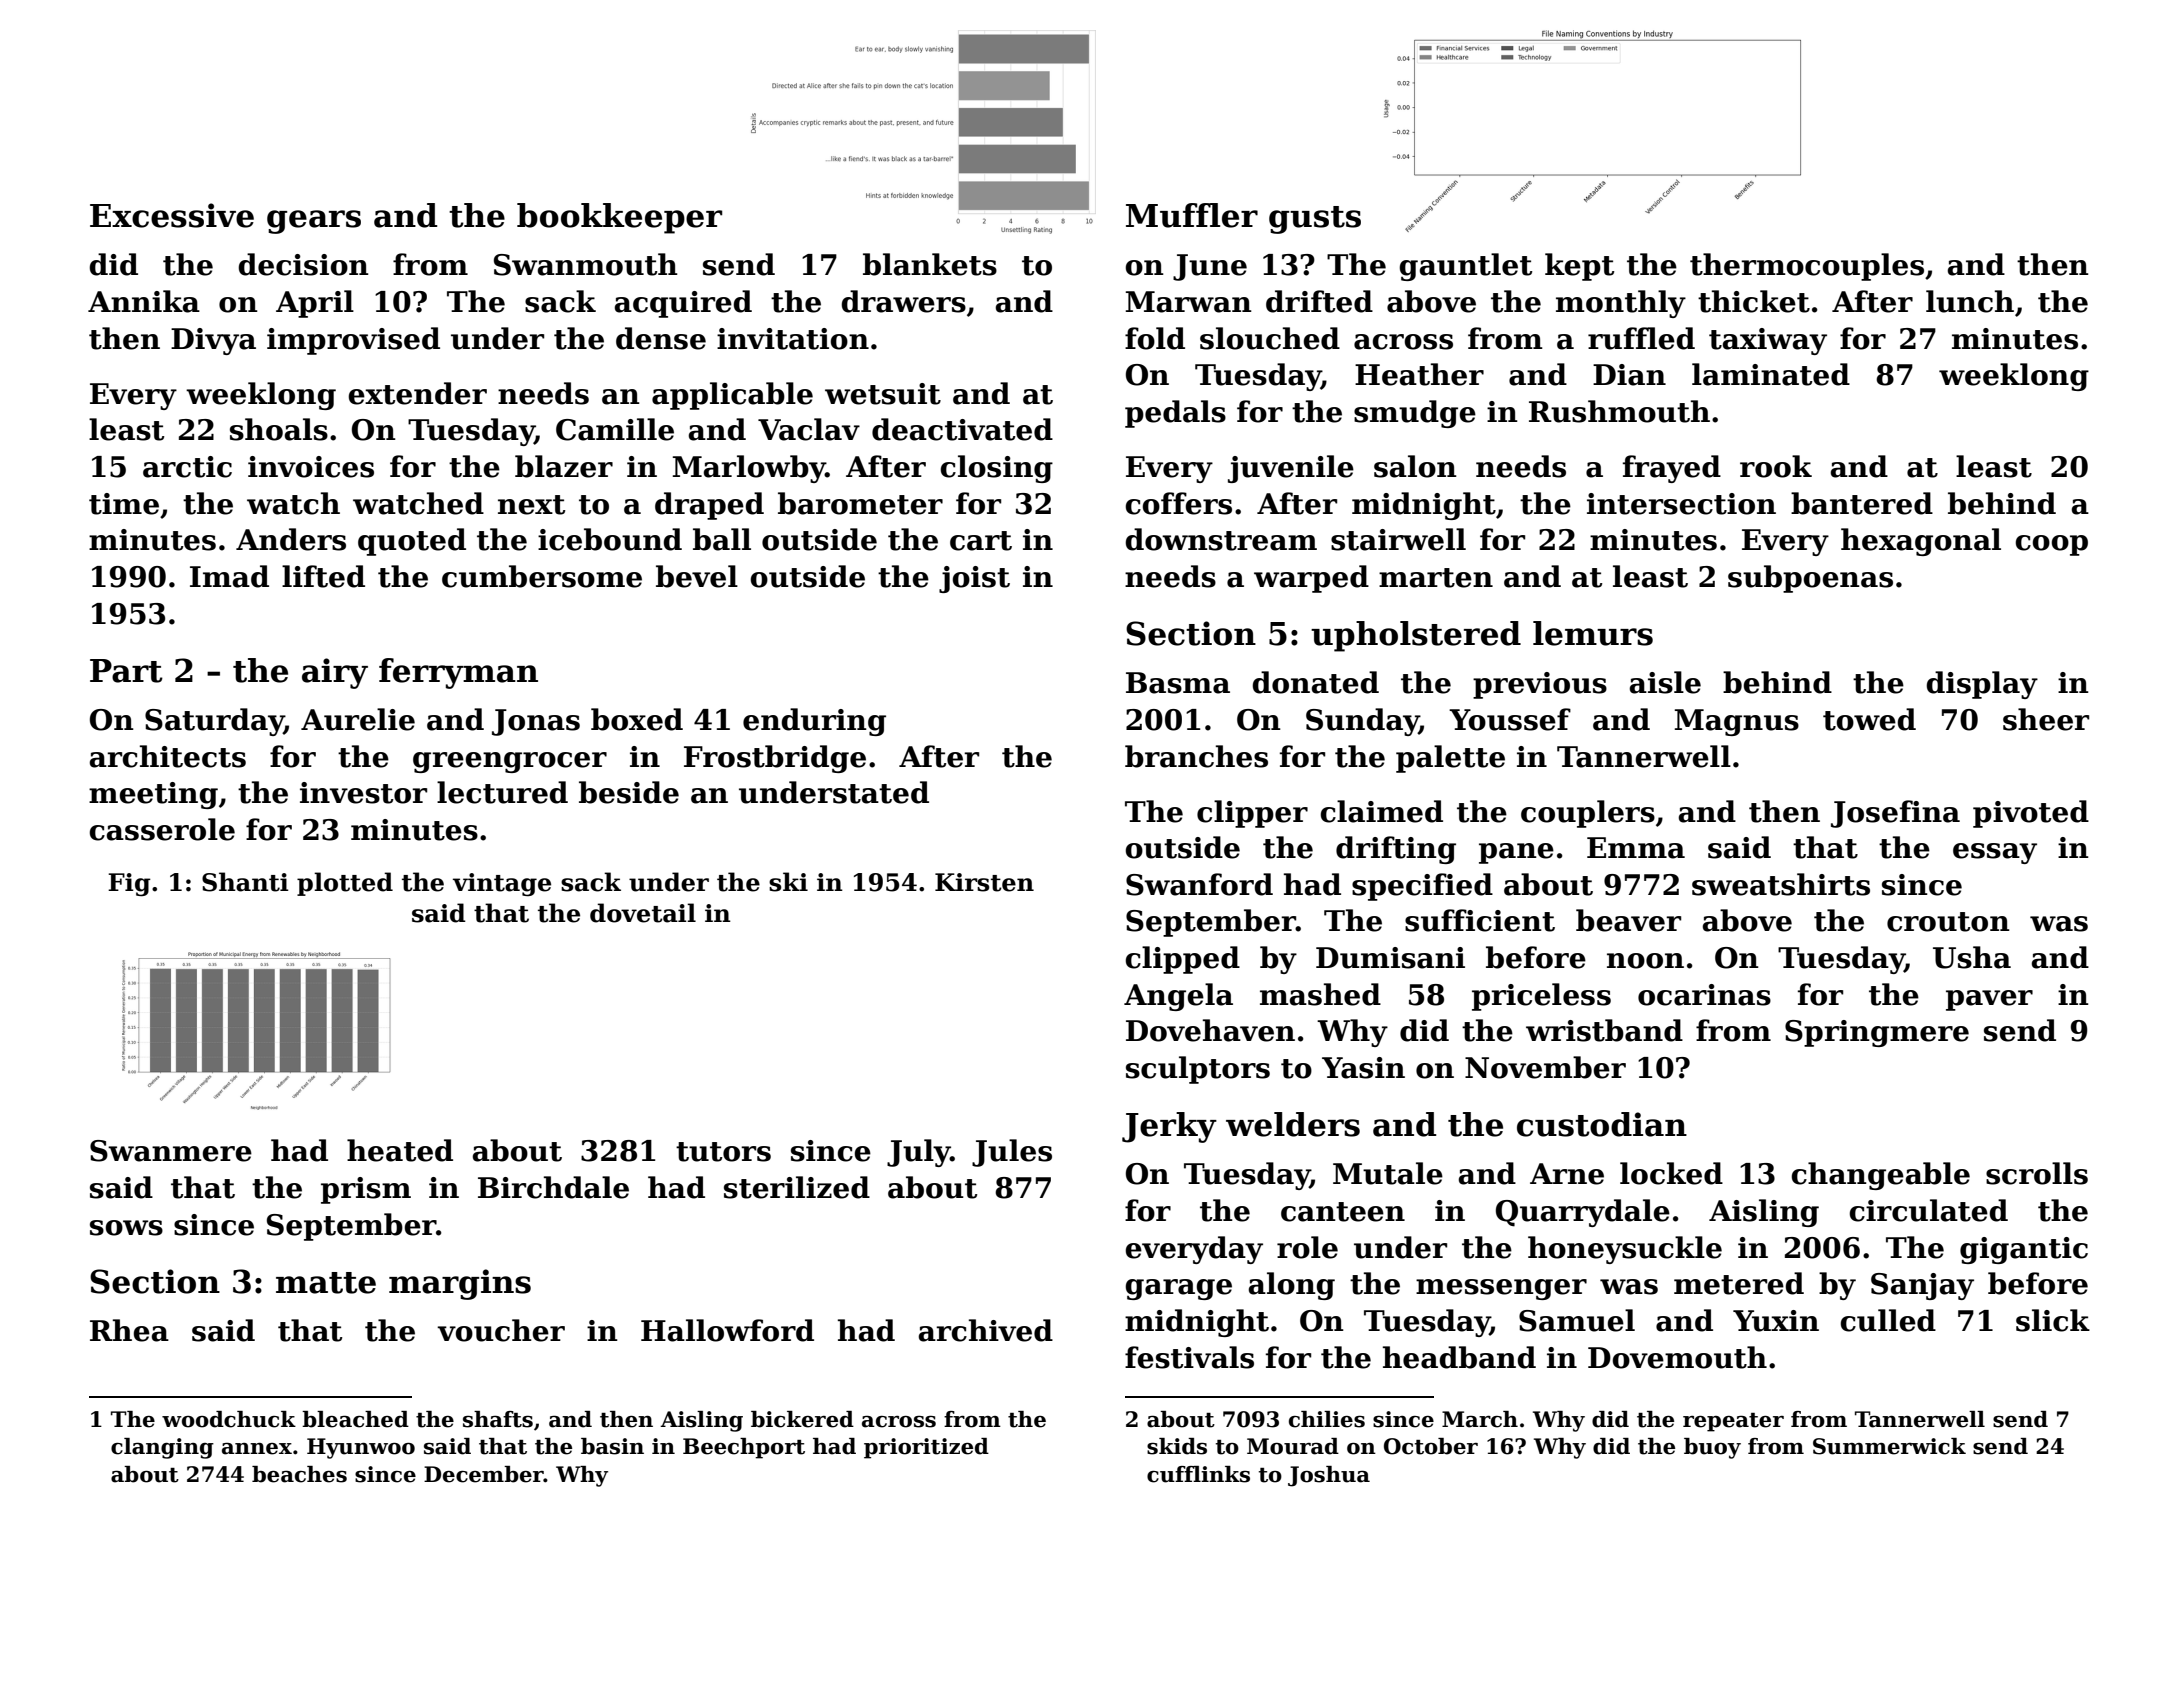  What do you see at coordinates (619, 218) in the document?
I see `bookkeeper` at bounding box center [619, 218].
